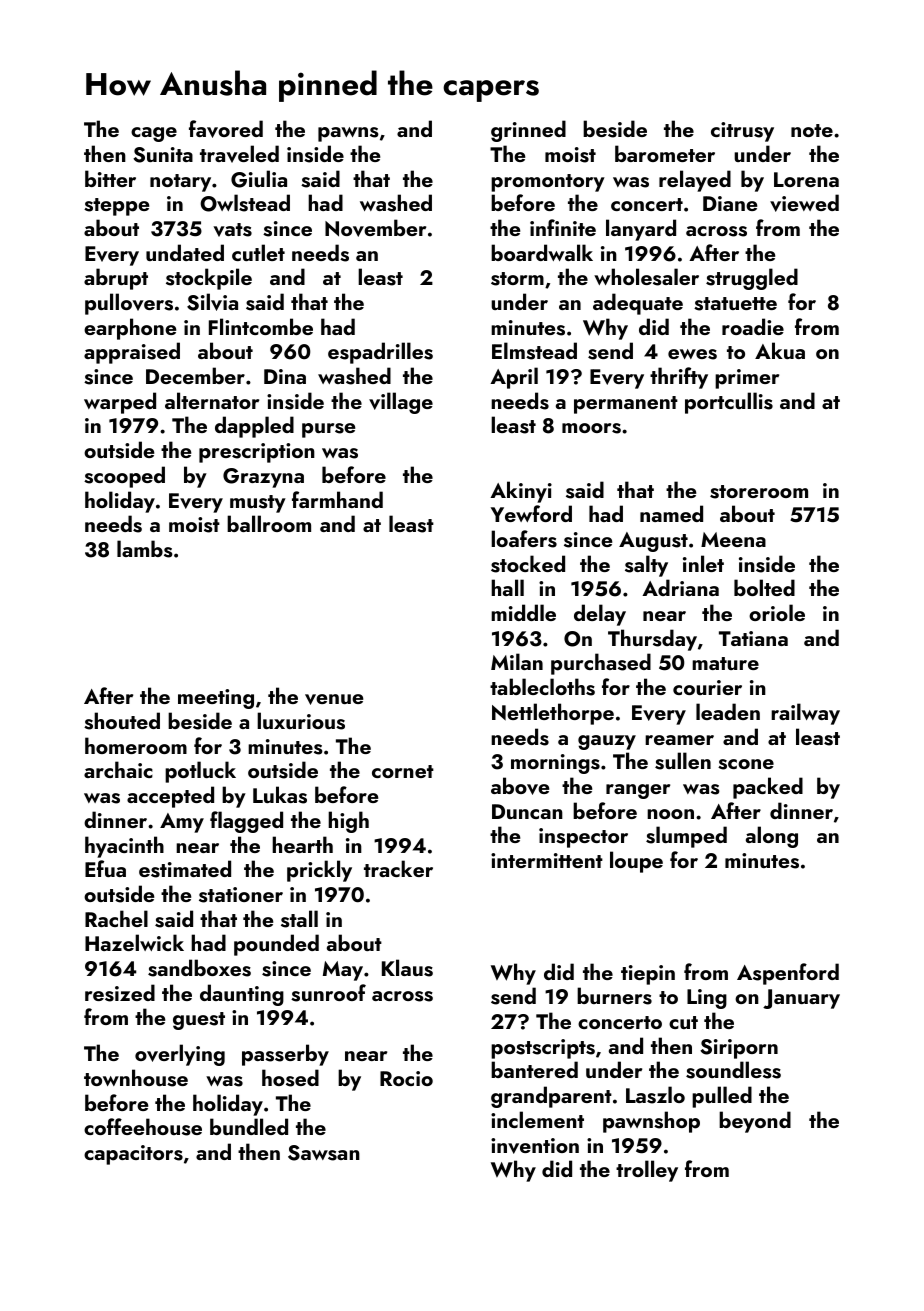  What do you see at coordinates (528, 131) in the screenshot?
I see `grinned` at bounding box center [528, 131].
